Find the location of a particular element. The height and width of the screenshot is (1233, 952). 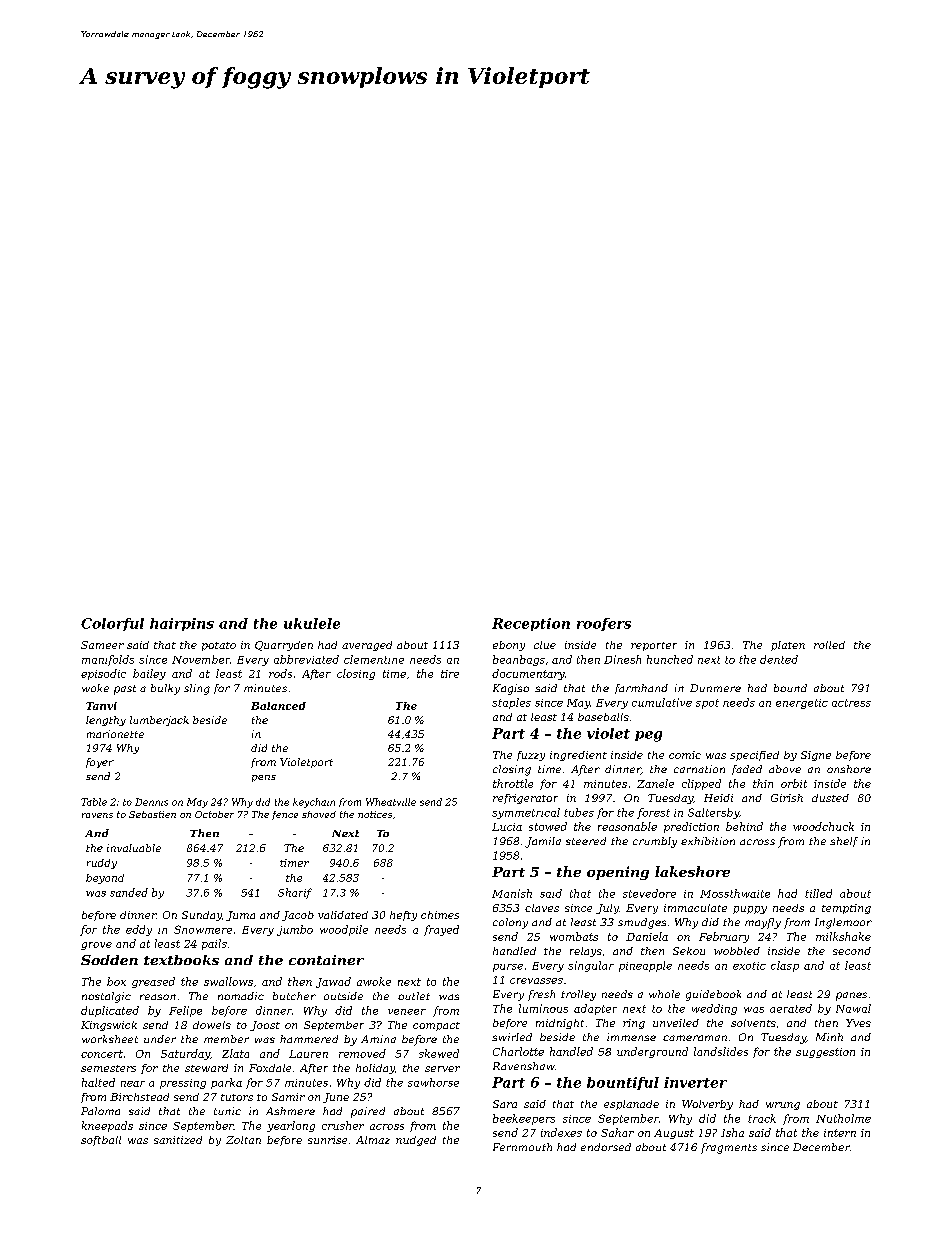

near is located at coordinates (133, 1084).
